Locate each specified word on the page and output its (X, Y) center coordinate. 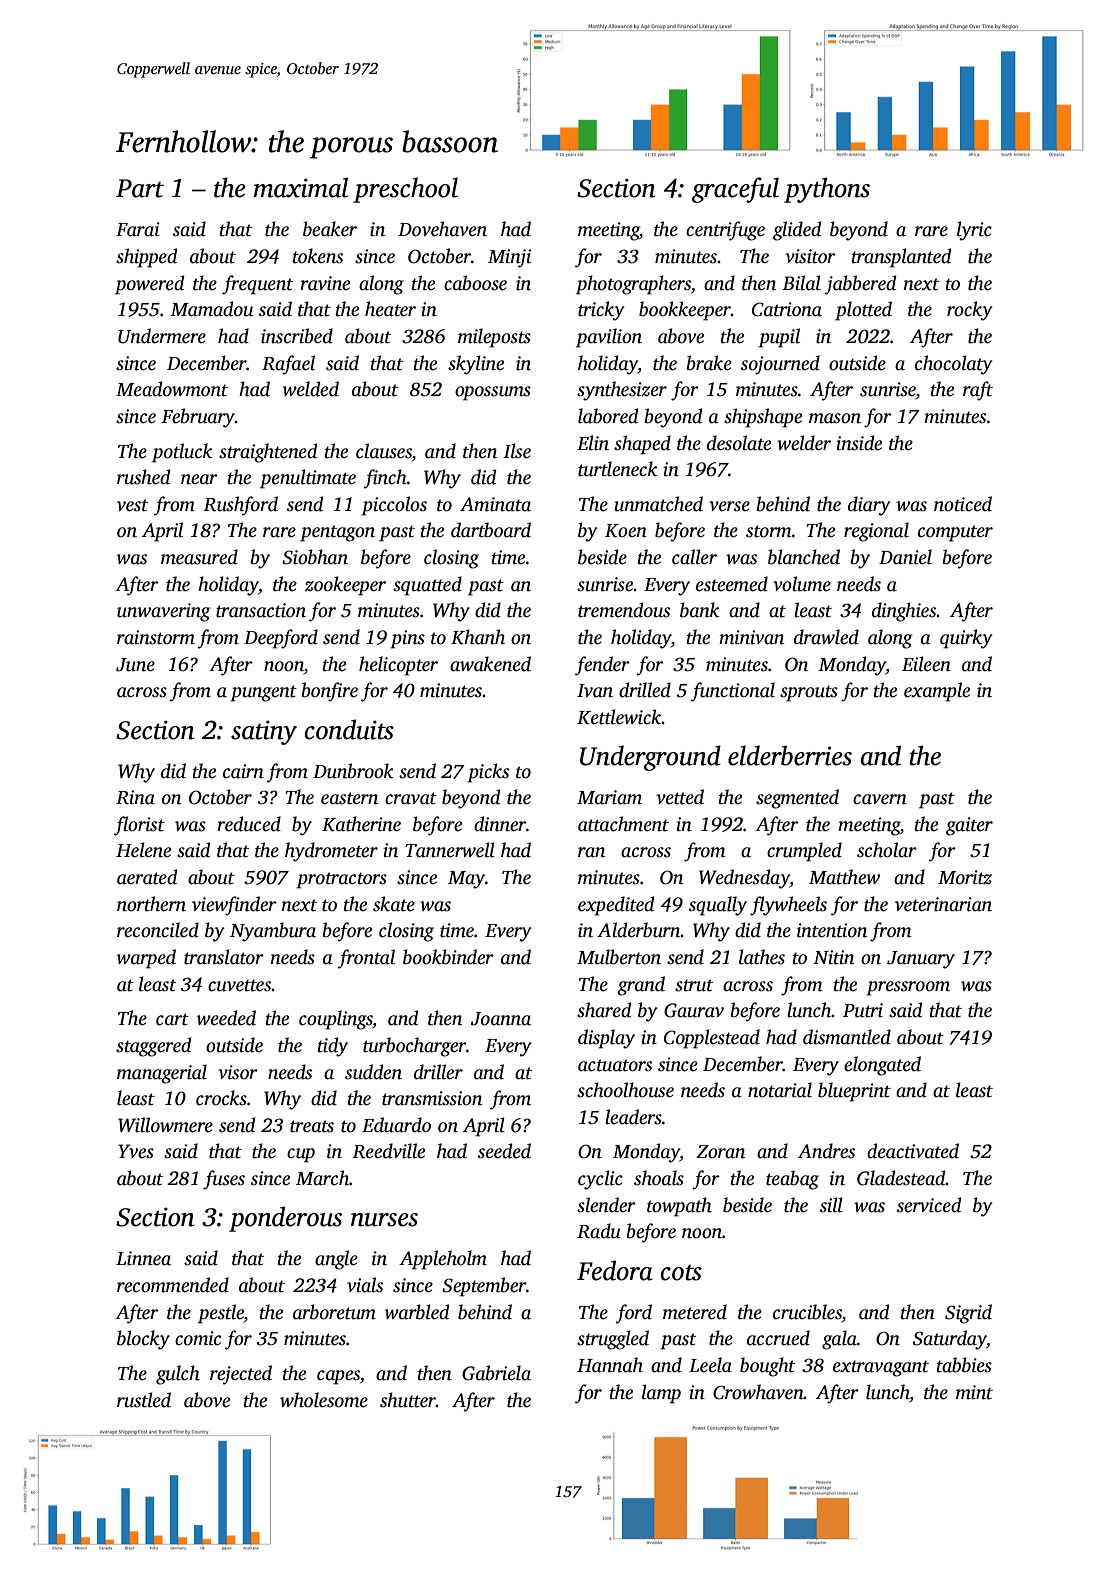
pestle (221, 1314)
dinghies (904, 612)
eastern (349, 798)
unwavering (164, 612)
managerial (162, 1074)
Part (140, 188)
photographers (633, 285)
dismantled (847, 1037)
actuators (615, 1065)
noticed (963, 504)
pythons (827, 190)
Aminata (495, 504)
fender (602, 666)
